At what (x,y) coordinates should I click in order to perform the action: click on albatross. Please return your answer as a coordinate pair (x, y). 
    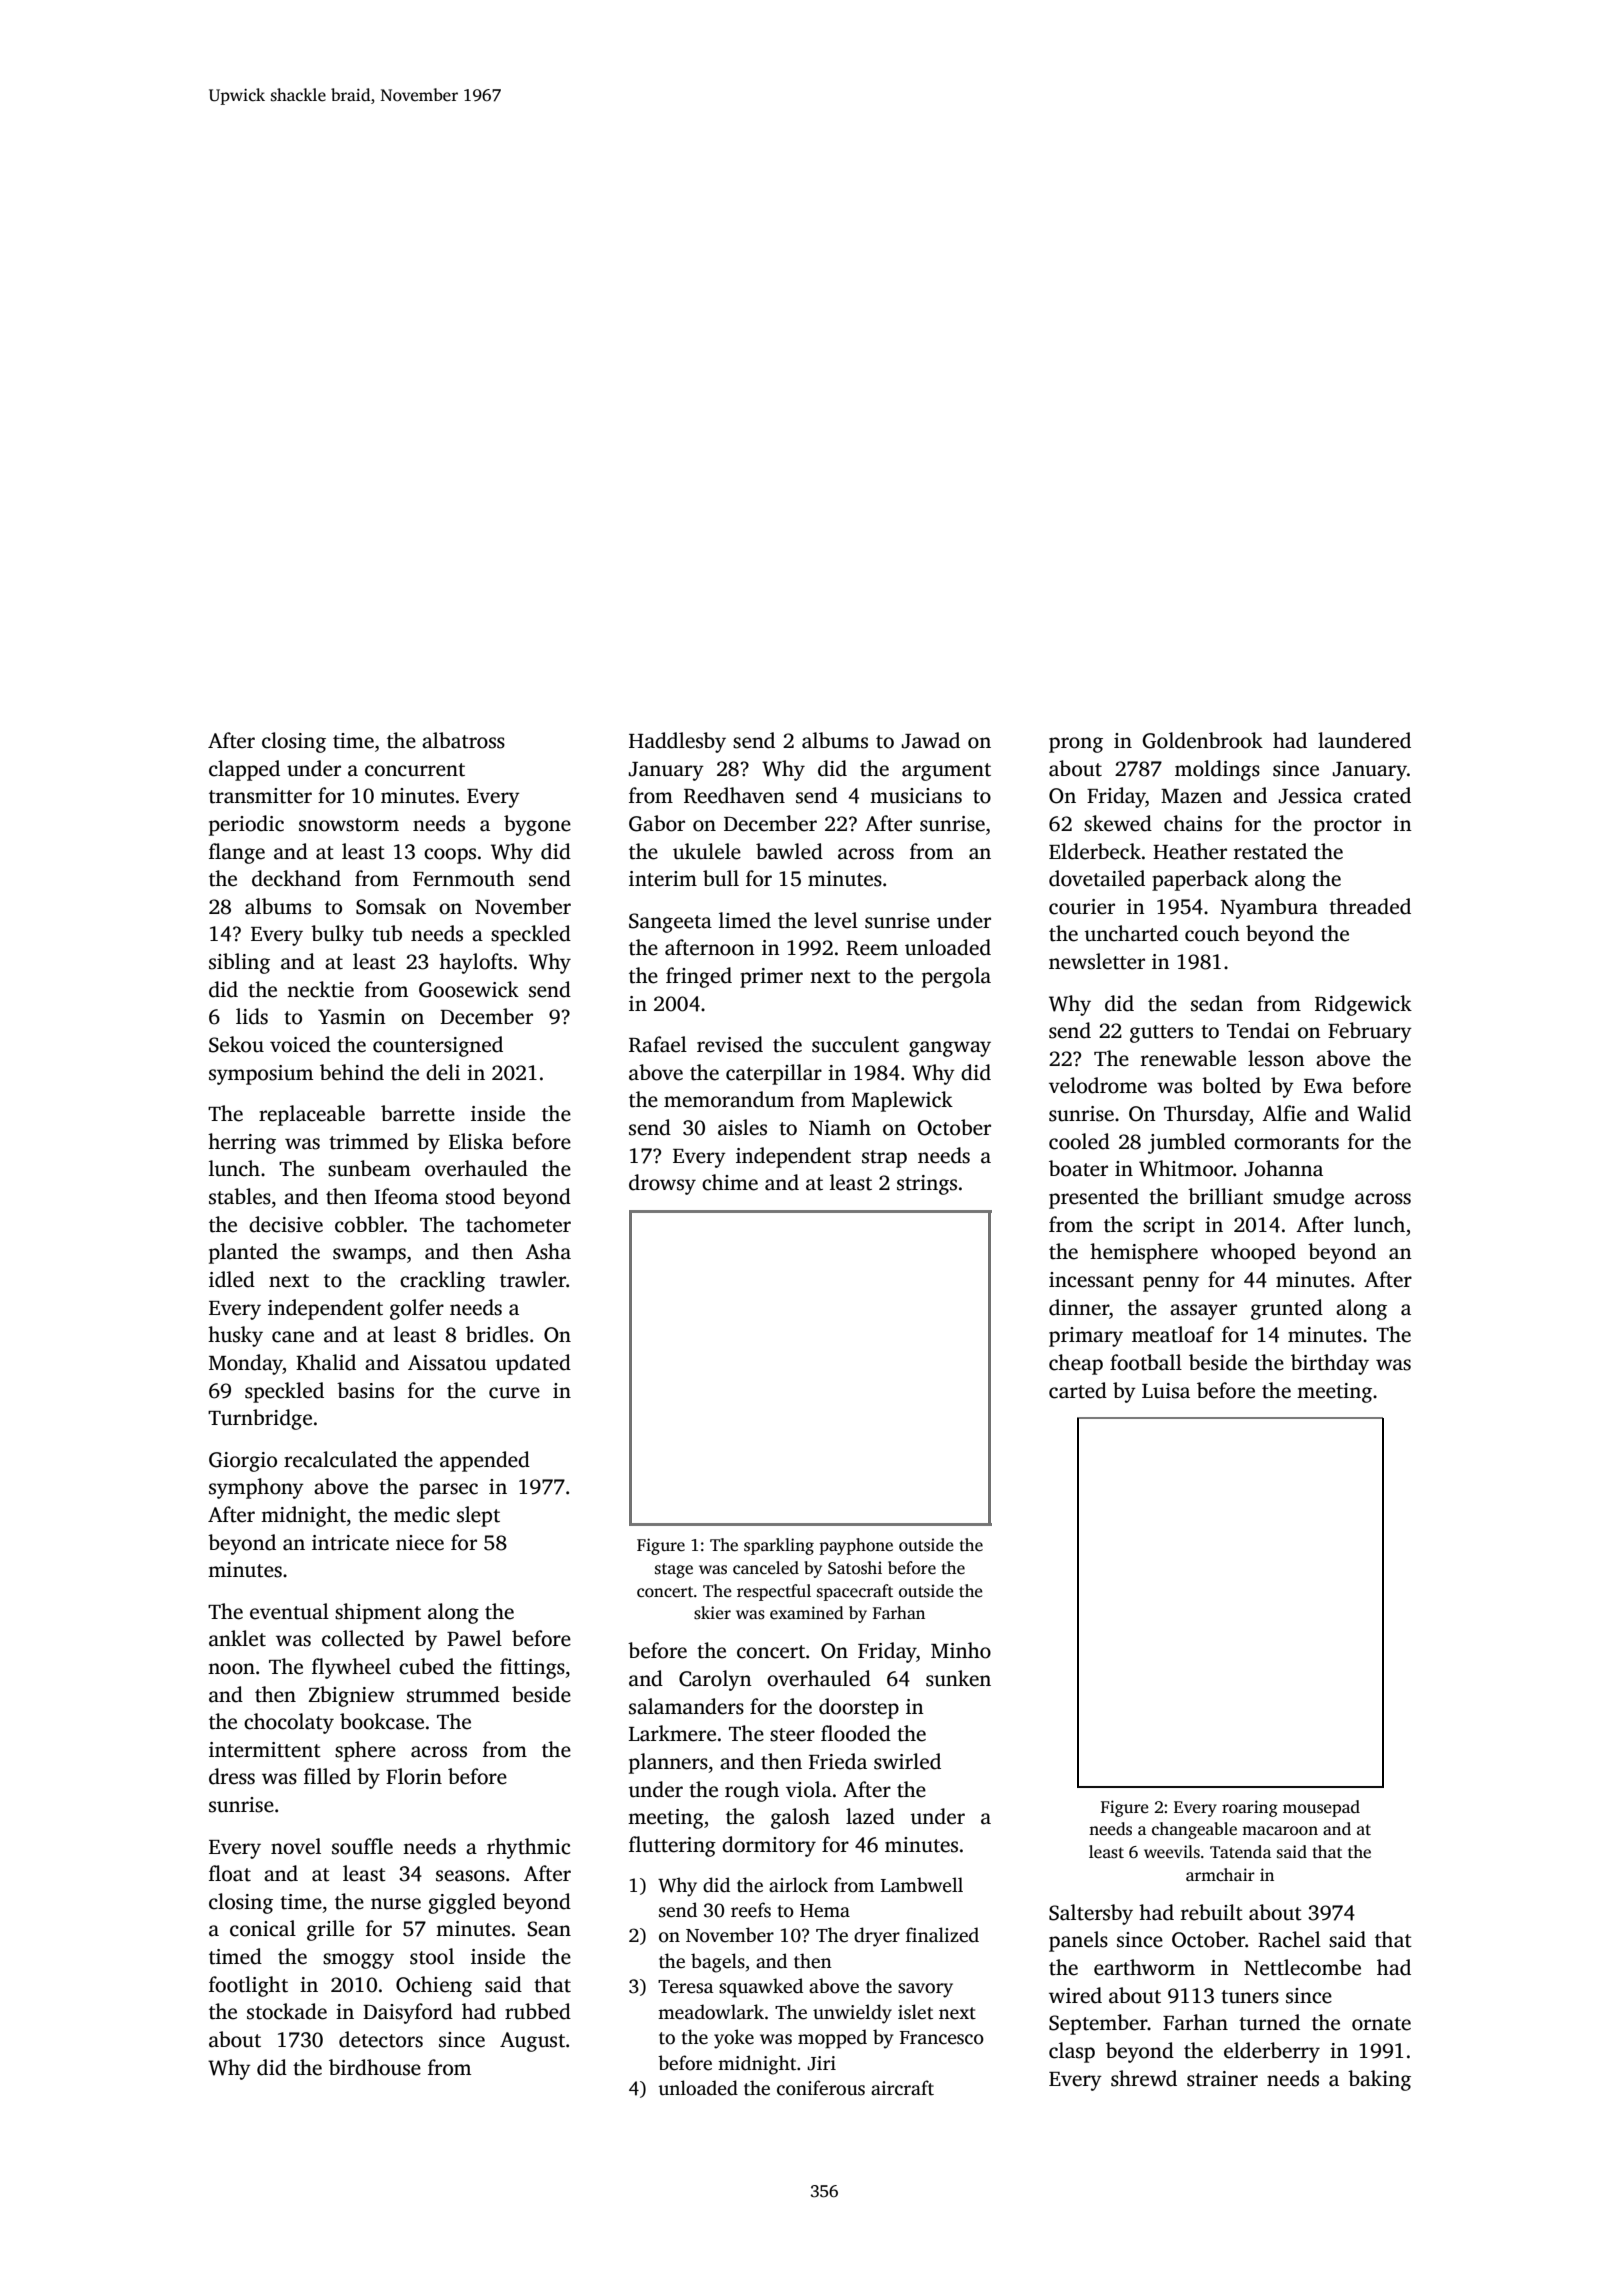
    Looking at the image, I should click on (463, 740).
